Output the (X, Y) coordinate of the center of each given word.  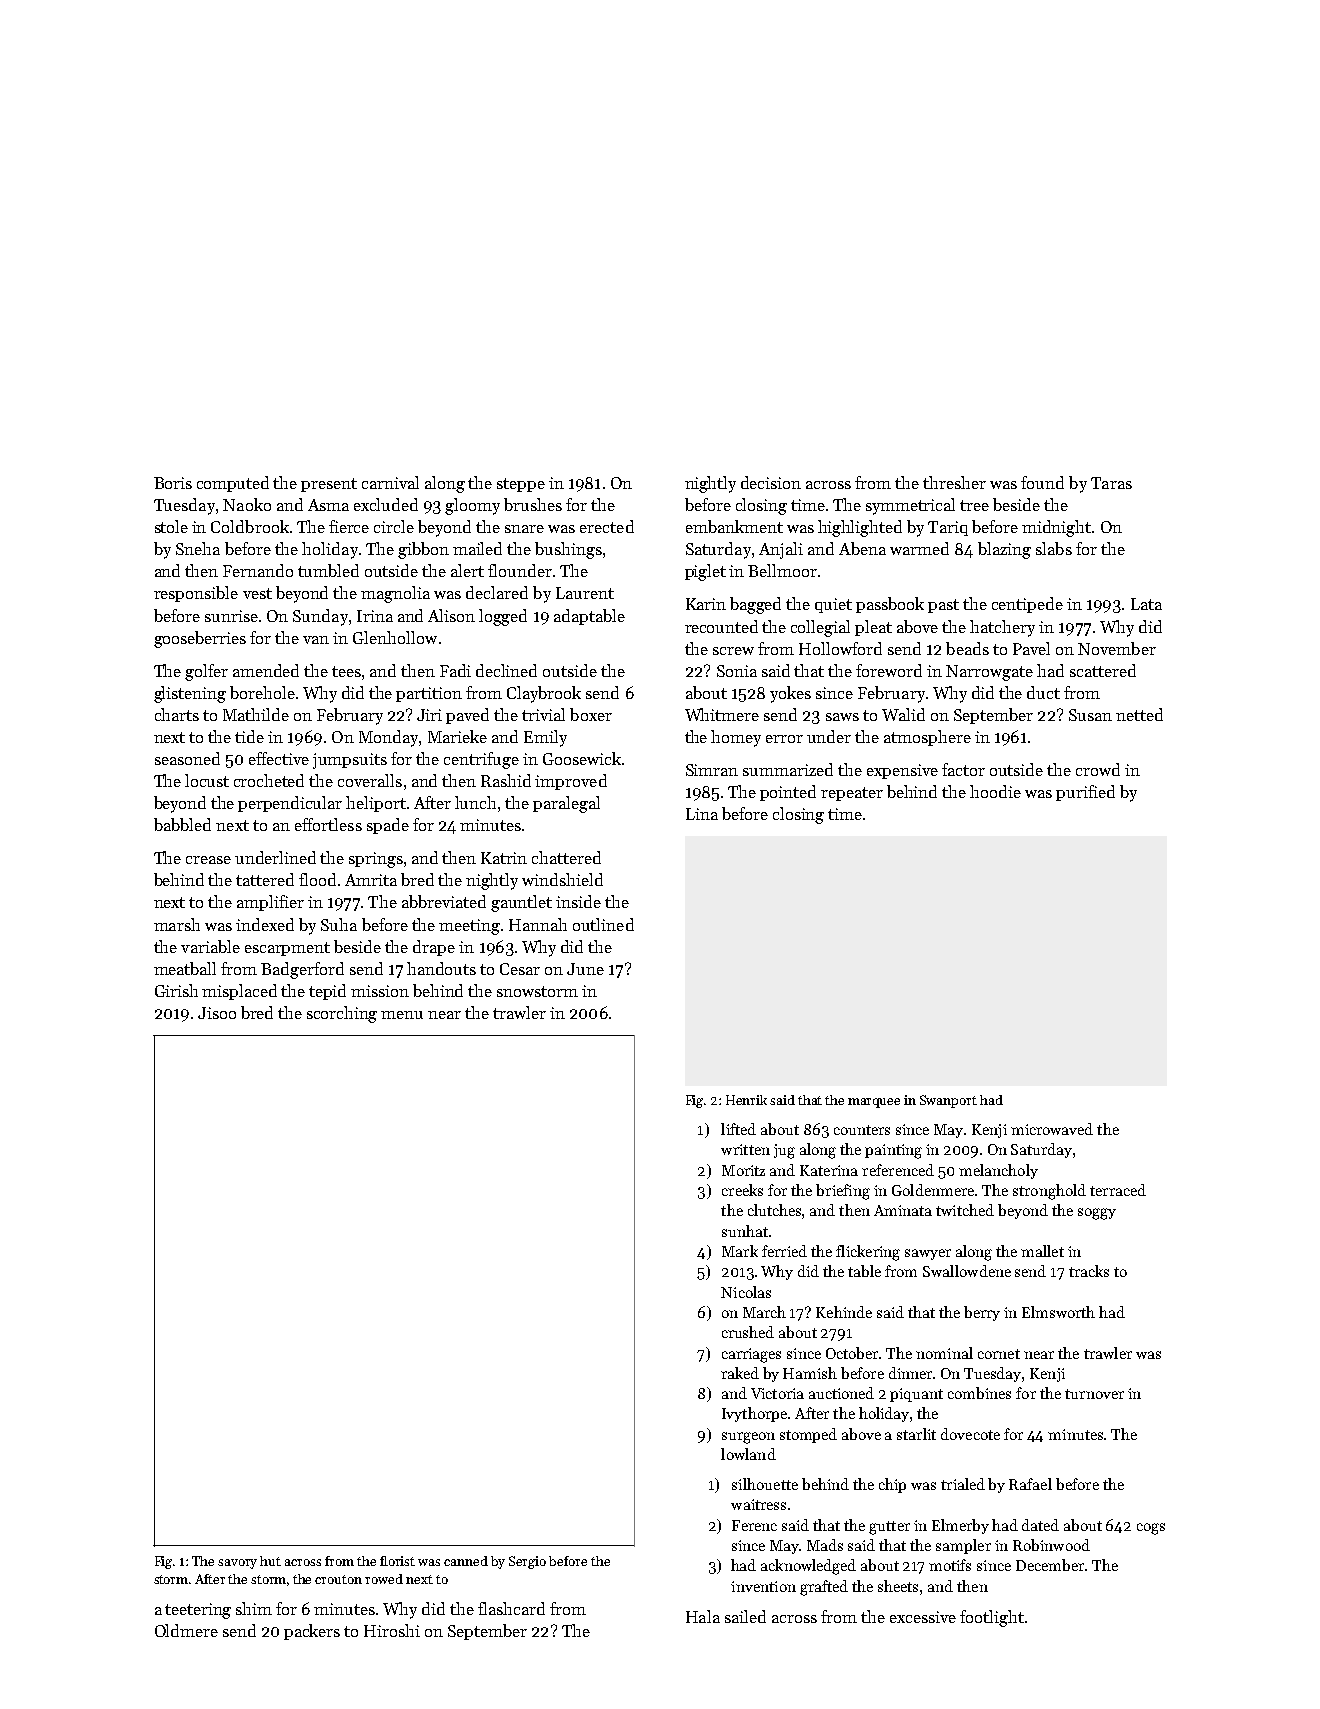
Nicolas (746, 1292)
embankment (734, 526)
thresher (954, 482)
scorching (342, 1014)
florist (397, 1561)
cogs (1151, 1529)
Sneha (198, 548)
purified (1085, 793)
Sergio (527, 1562)
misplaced (239, 992)
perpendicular (290, 804)
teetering (198, 1611)
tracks (1089, 1271)
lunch (475, 802)
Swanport (948, 1101)
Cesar (520, 969)
